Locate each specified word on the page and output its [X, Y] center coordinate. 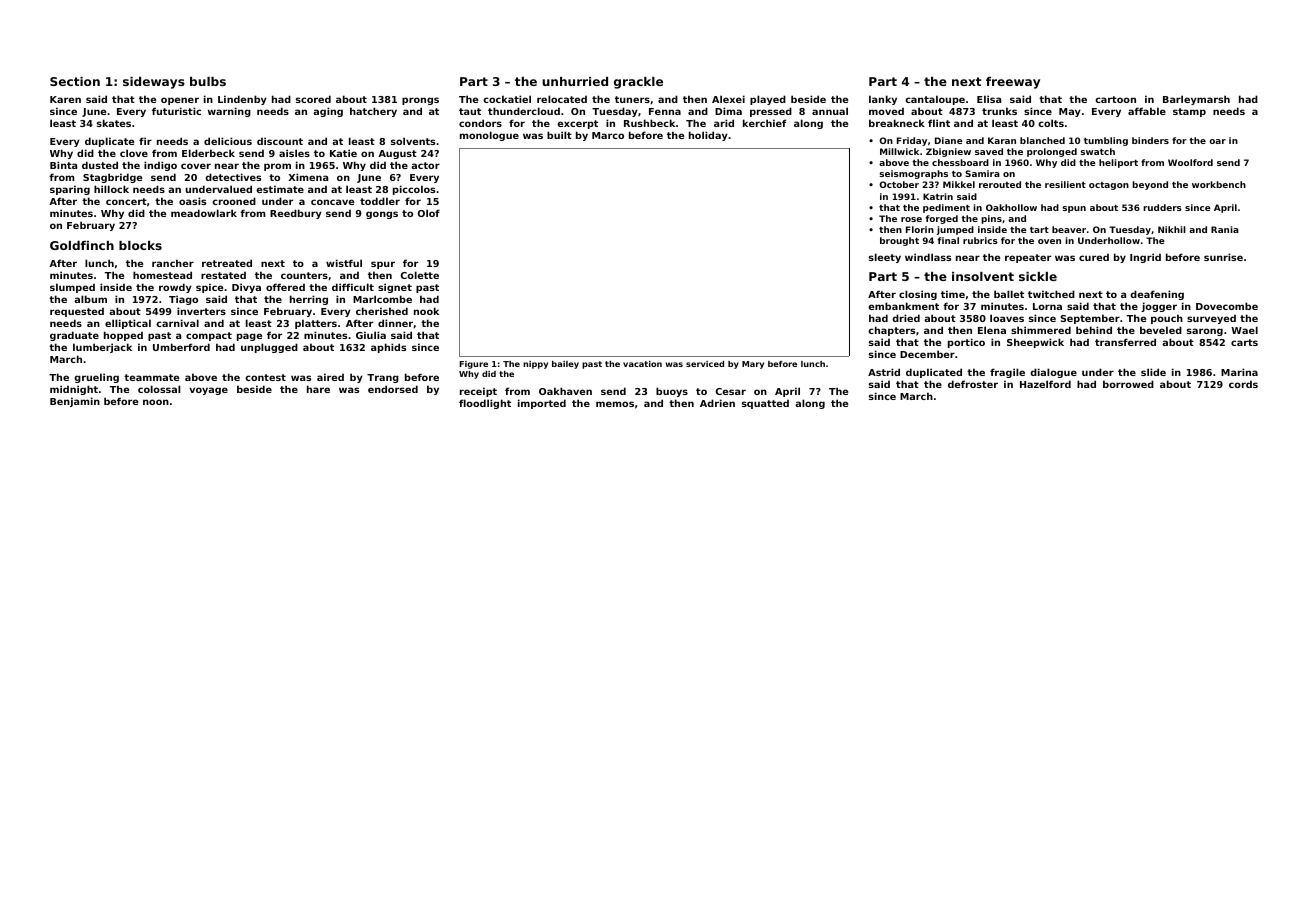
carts [1244, 342]
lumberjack [102, 348]
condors [480, 123]
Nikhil [1172, 229]
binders [1150, 140]
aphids [388, 348]
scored [313, 99]
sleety [885, 258]
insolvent [983, 276]
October [899, 184]
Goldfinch [82, 245]
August [397, 154]
